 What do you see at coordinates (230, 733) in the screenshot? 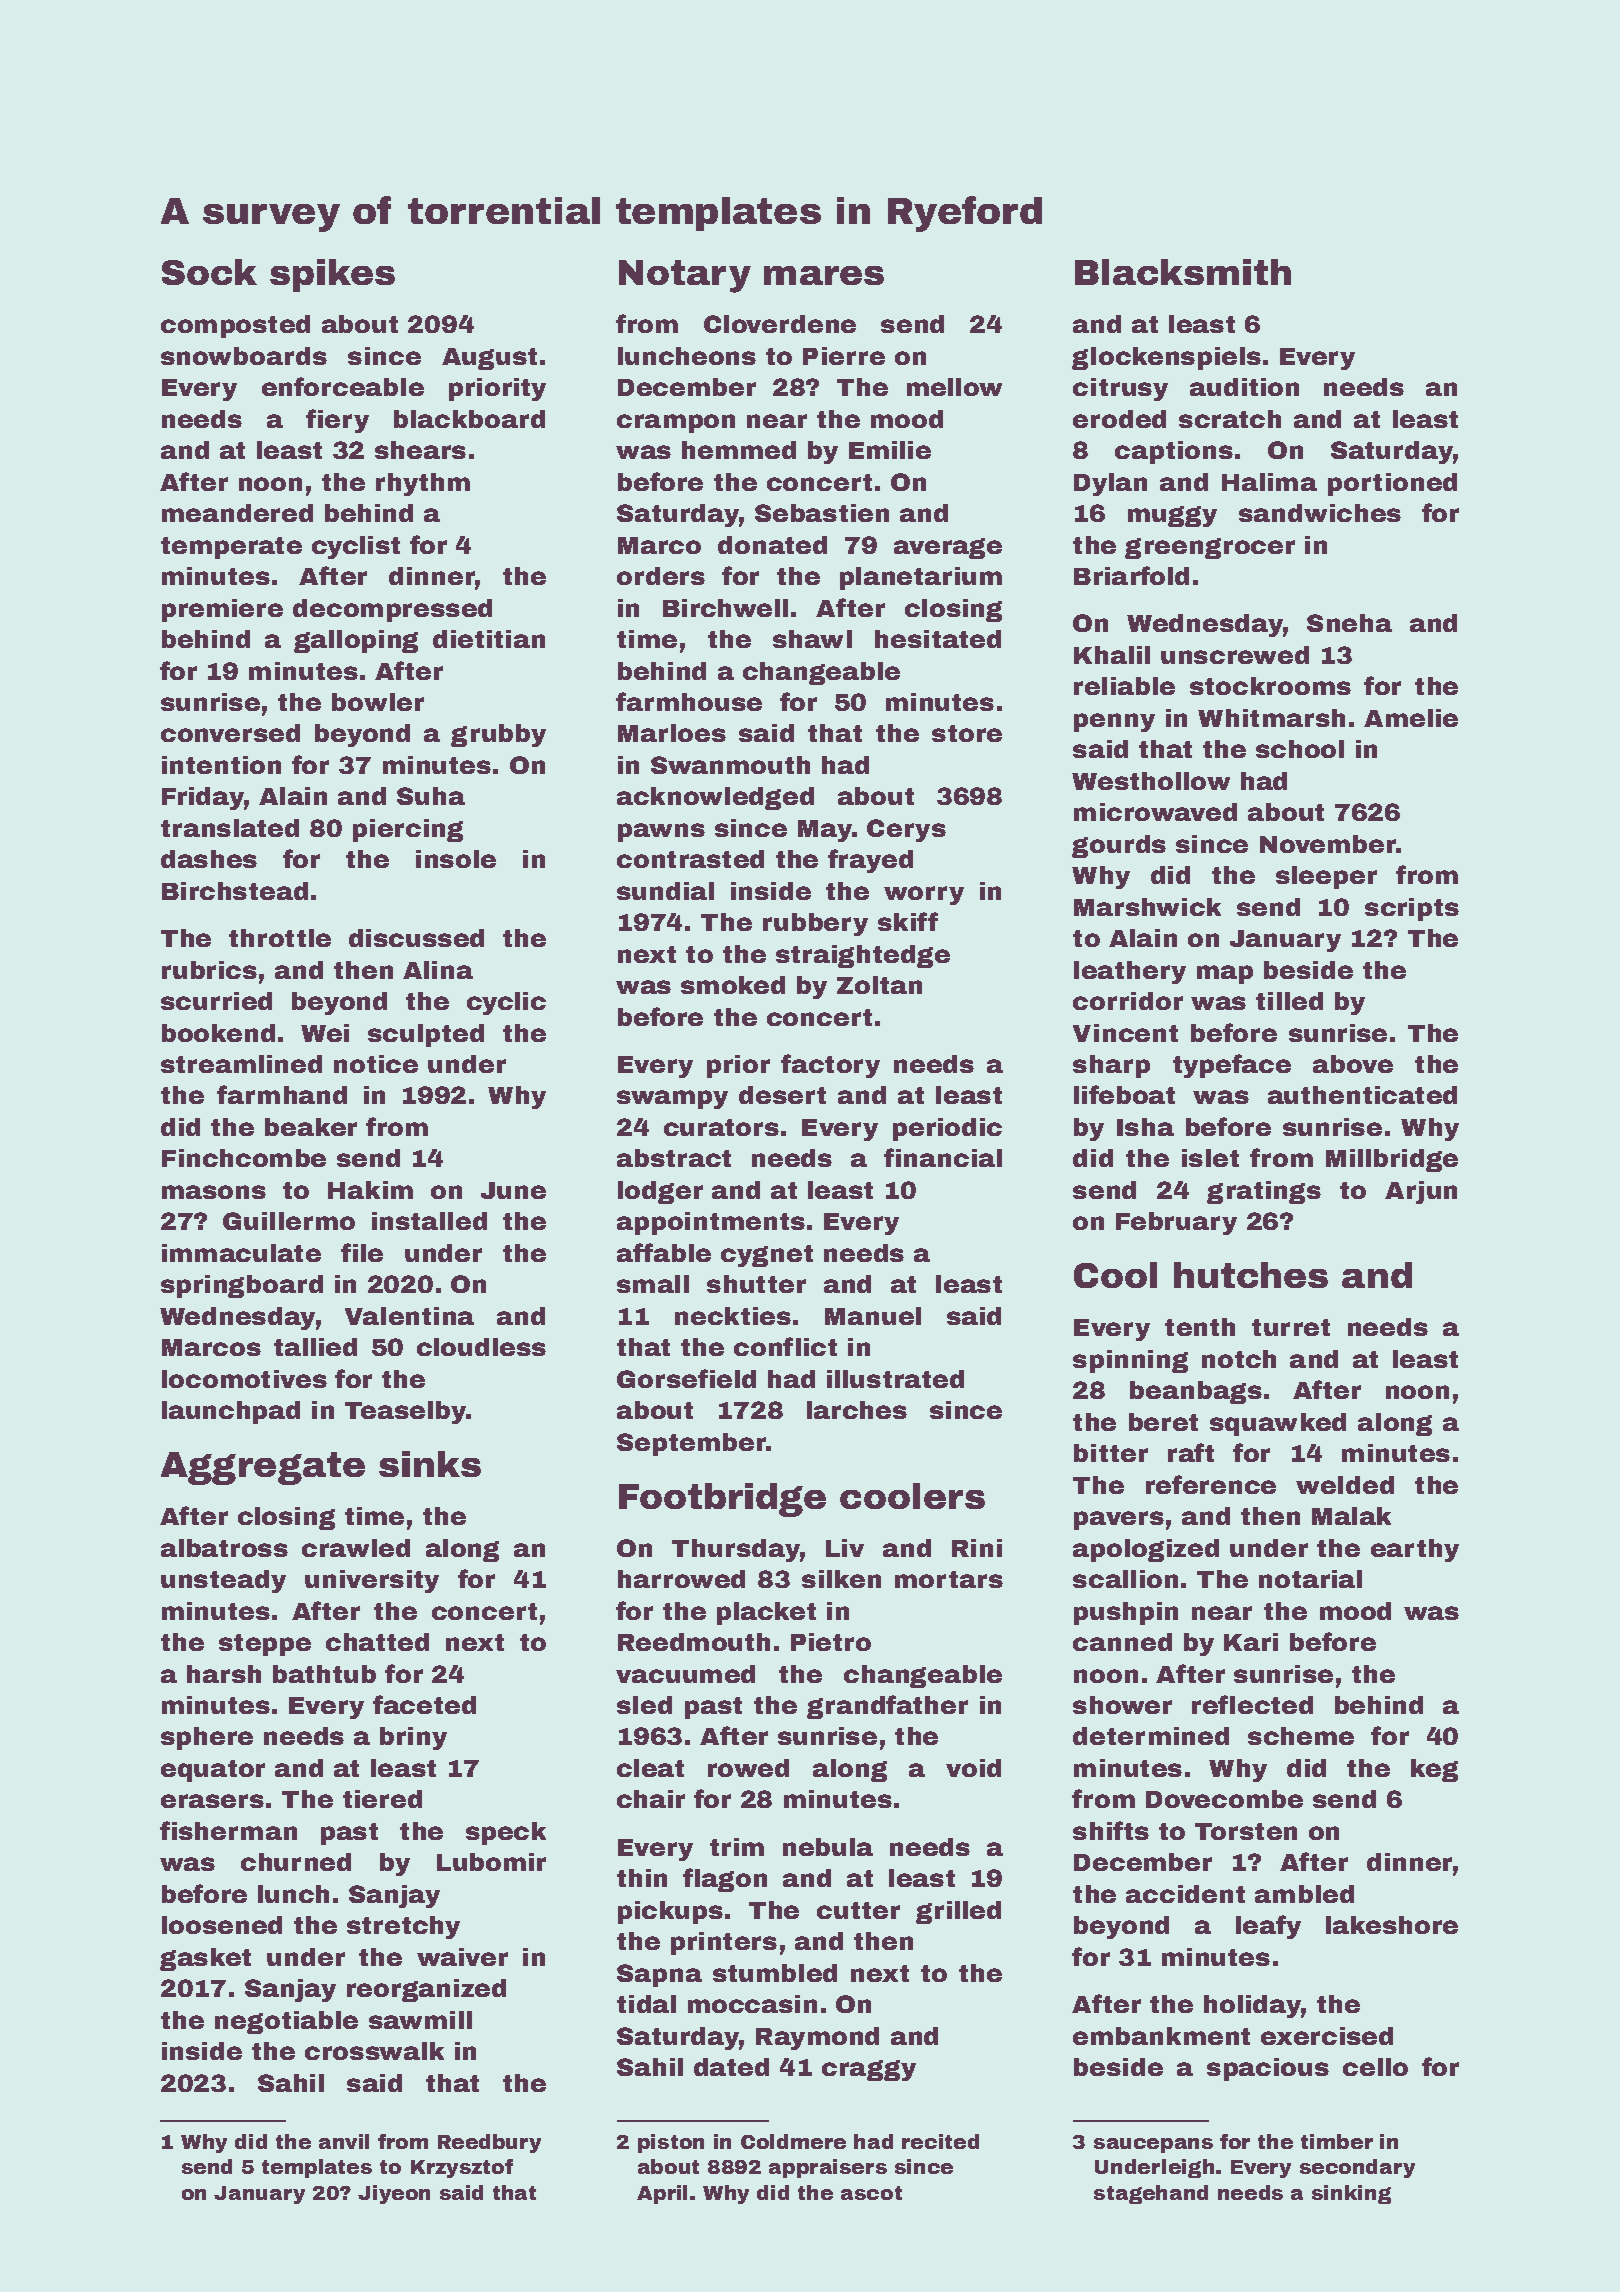
I see `conversed` at bounding box center [230, 733].
